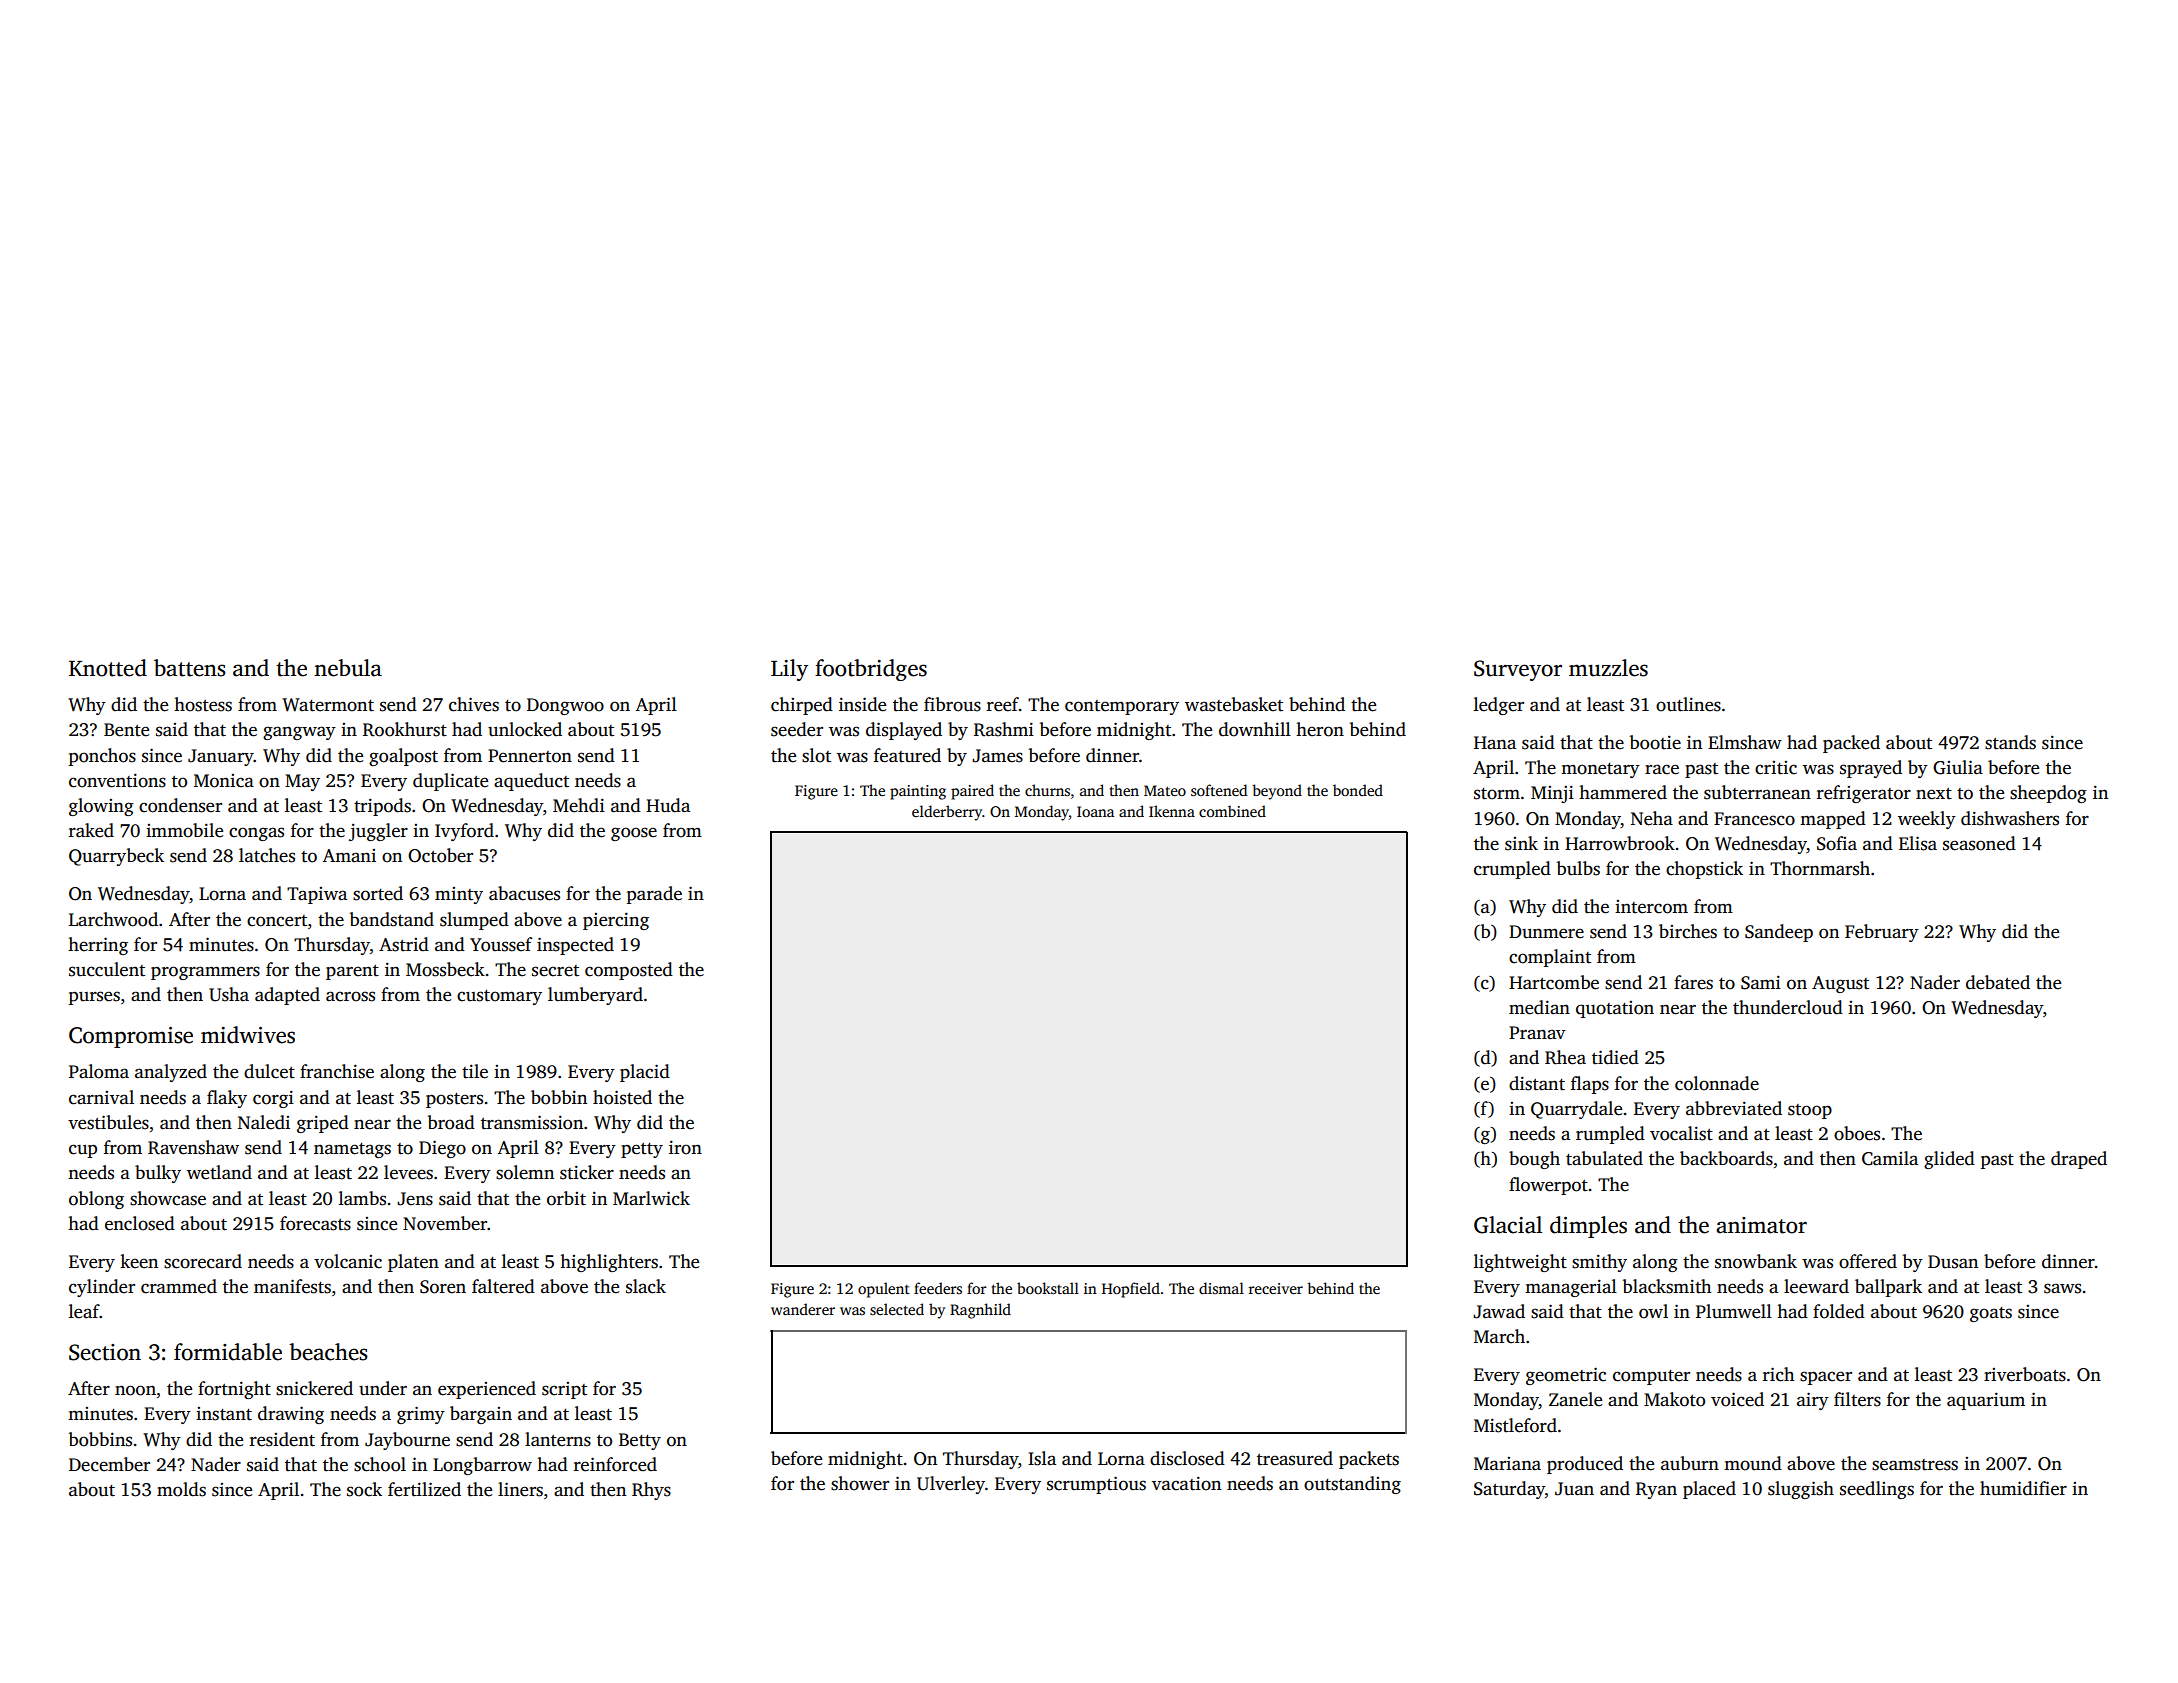  I want to click on script, so click(564, 1390).
